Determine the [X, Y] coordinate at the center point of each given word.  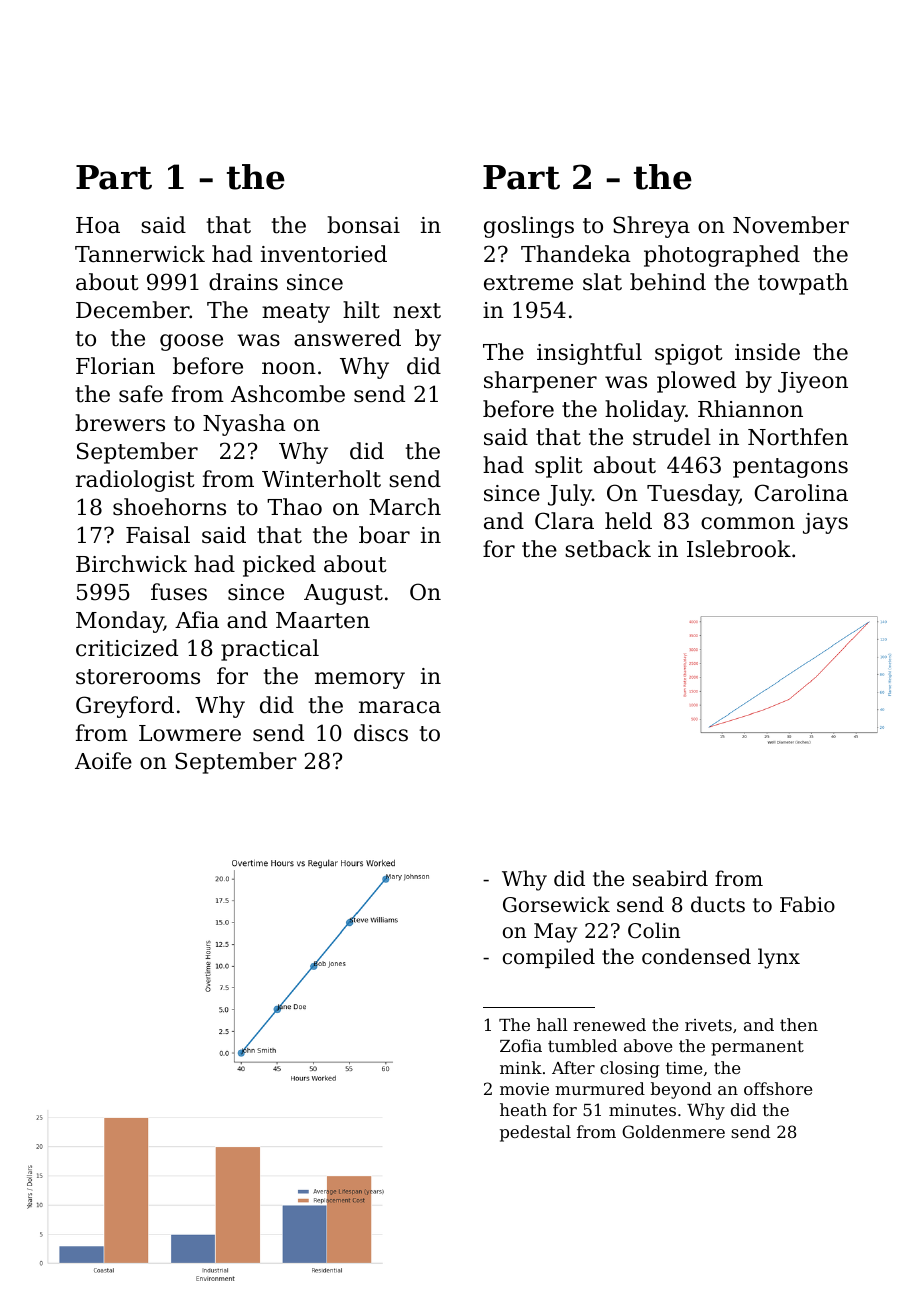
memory [360, 680]
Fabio [807, 904]
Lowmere [190, 733]
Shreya [651, 227]
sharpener [540, 382]
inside [767, 352]
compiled [549, 958]
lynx [779, 958]
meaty [296, 313]
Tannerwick [140, 254]
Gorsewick [556, 904]
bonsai [363, 225]
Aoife [103, 761]
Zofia [521, 1045]
